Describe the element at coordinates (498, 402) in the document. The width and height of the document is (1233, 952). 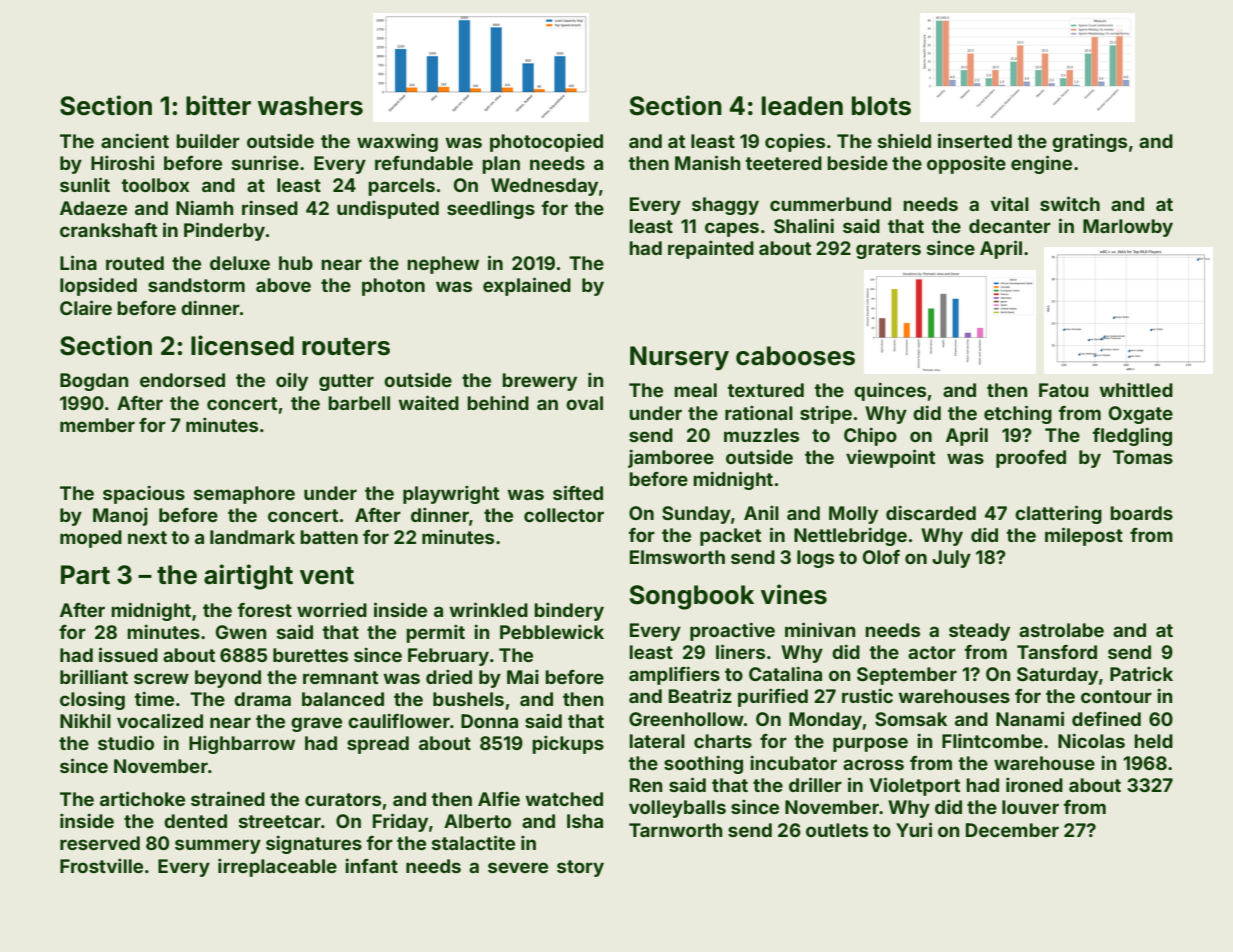
I see `behind` at that location.
